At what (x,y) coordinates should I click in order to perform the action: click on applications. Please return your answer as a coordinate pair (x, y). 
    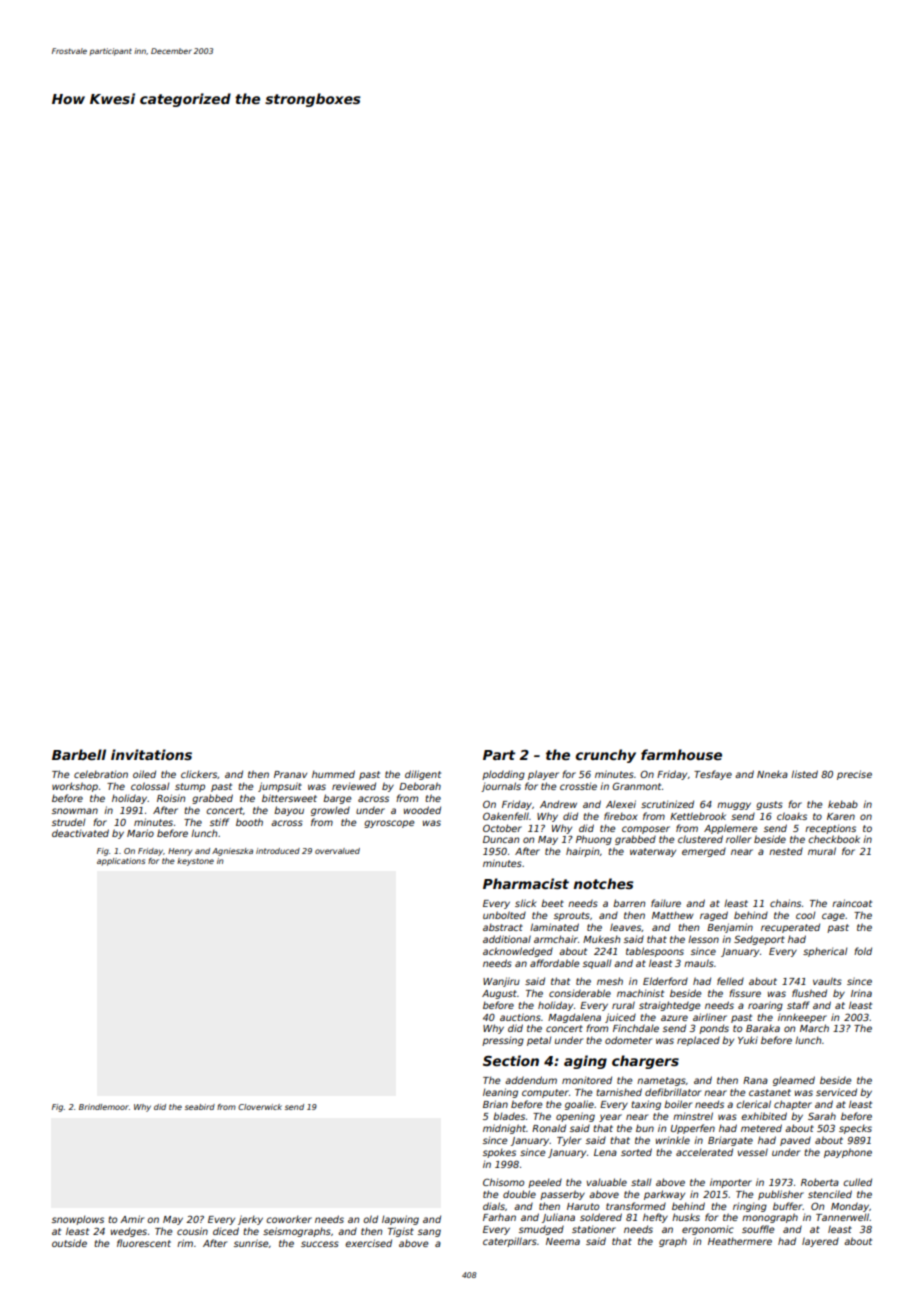
    Looking at the image, I should click on (121, 862).
